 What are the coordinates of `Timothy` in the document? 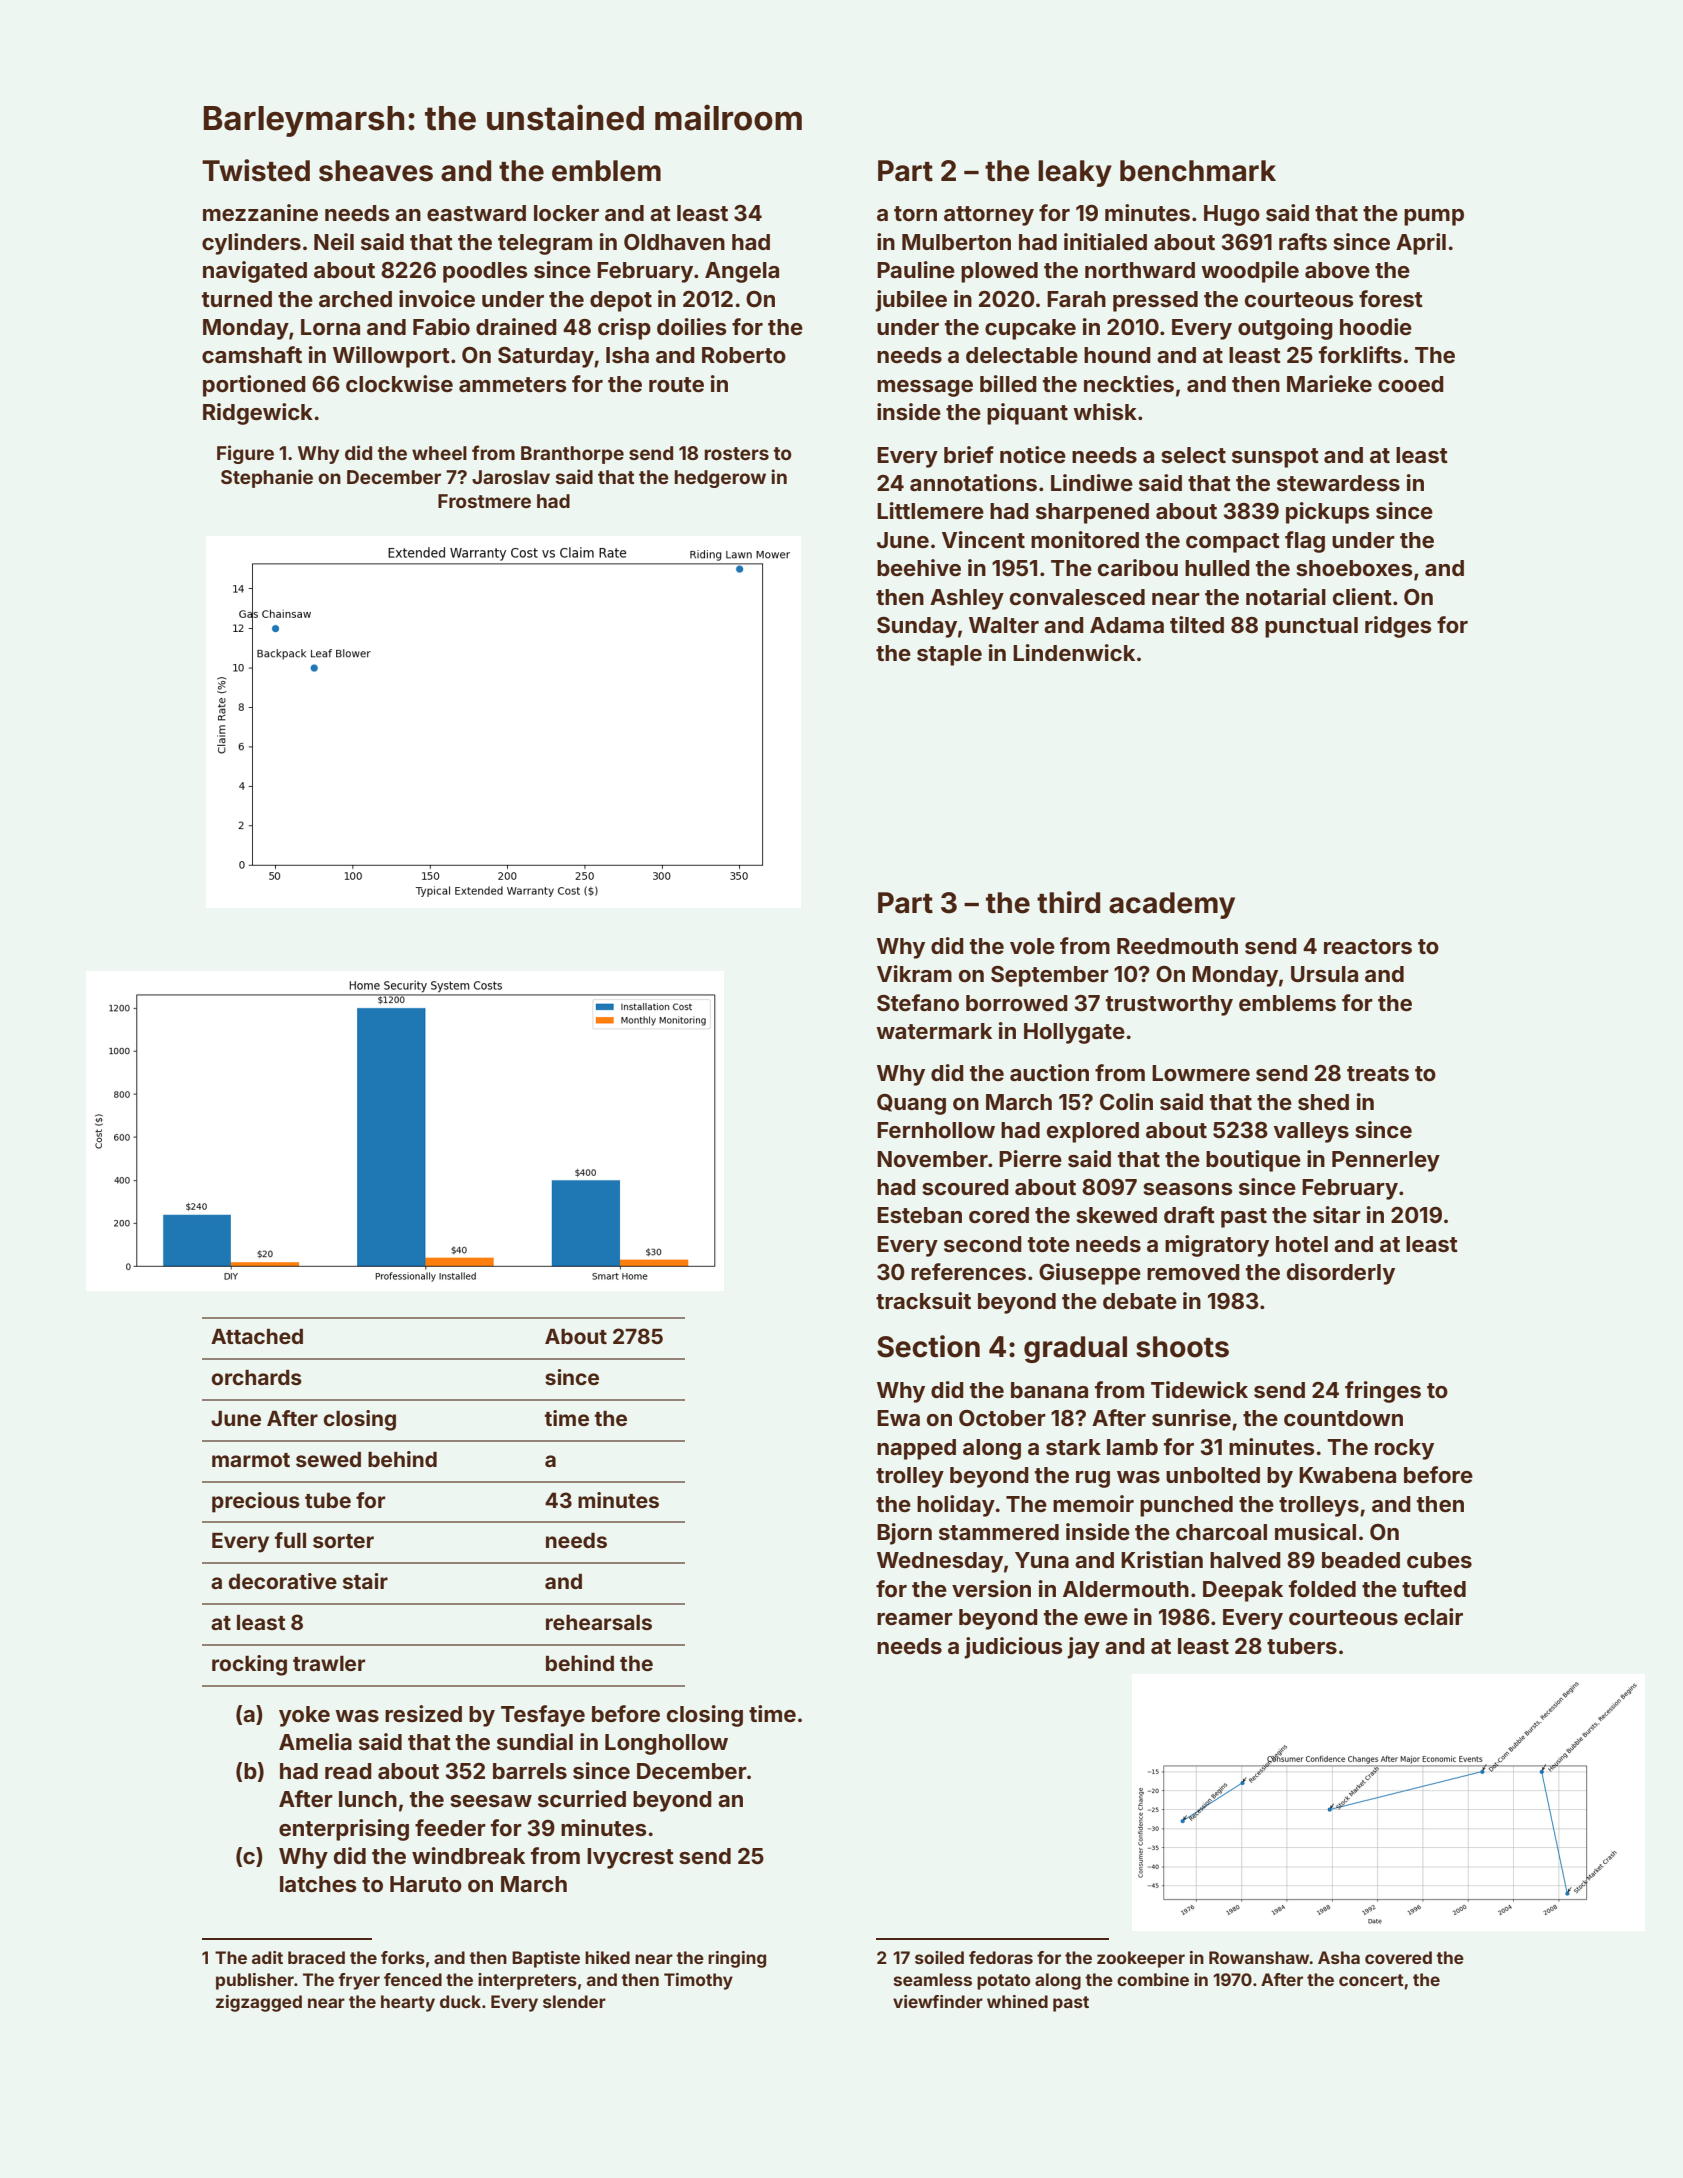 It's located at (698, 1981).
